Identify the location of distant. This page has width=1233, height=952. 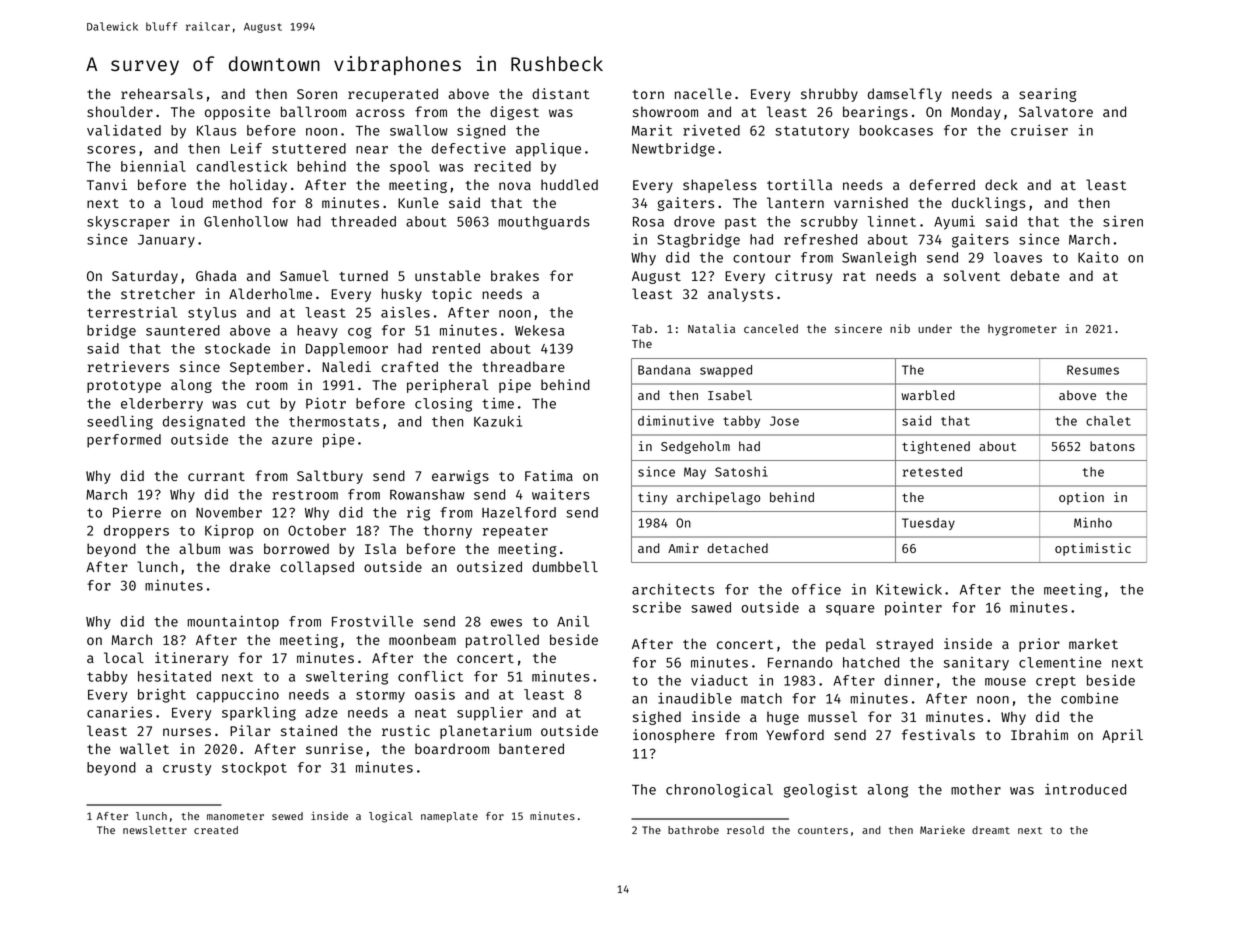
(561, 93).
